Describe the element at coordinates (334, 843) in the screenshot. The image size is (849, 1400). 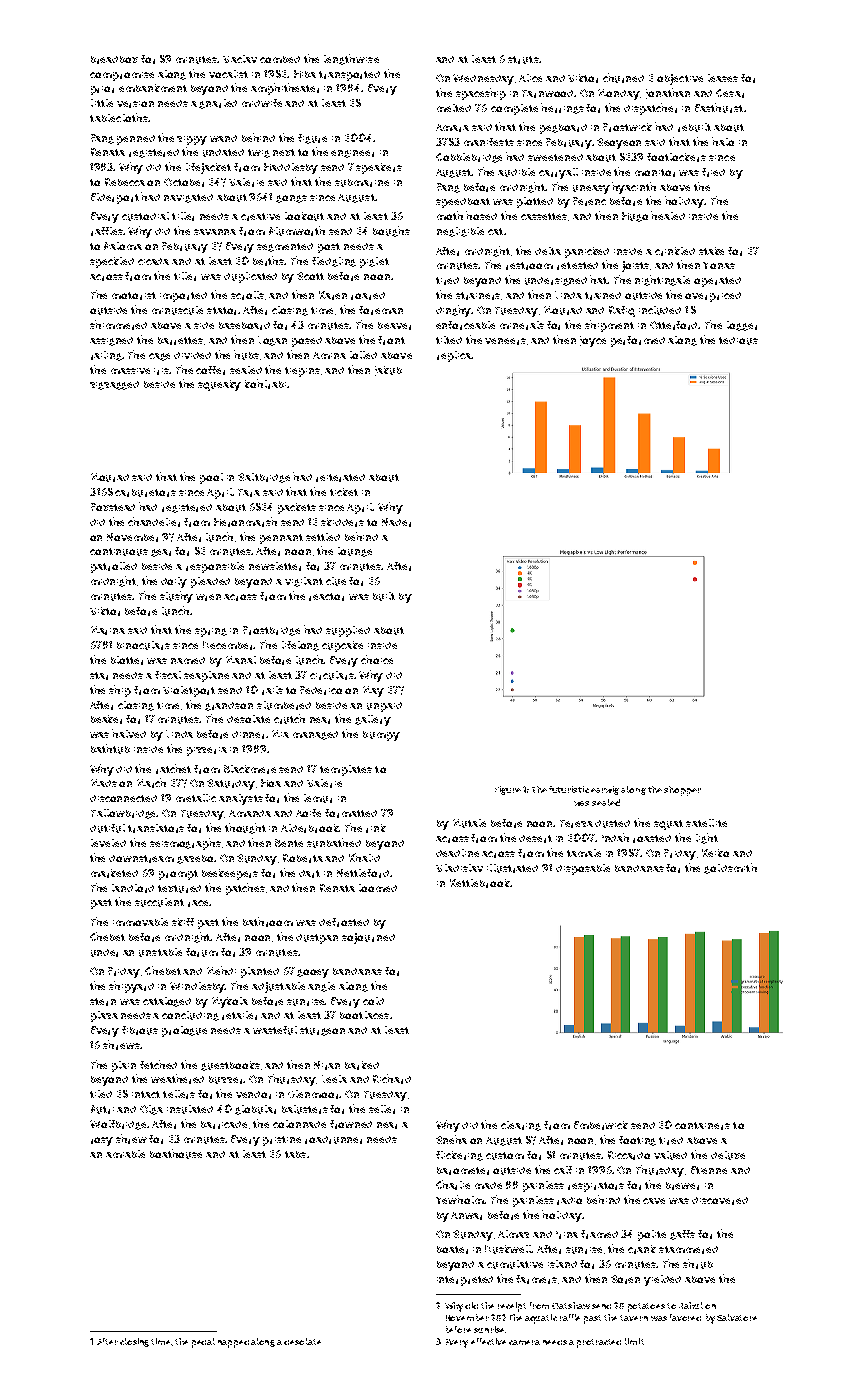
I see `sunbathed` at that location.
